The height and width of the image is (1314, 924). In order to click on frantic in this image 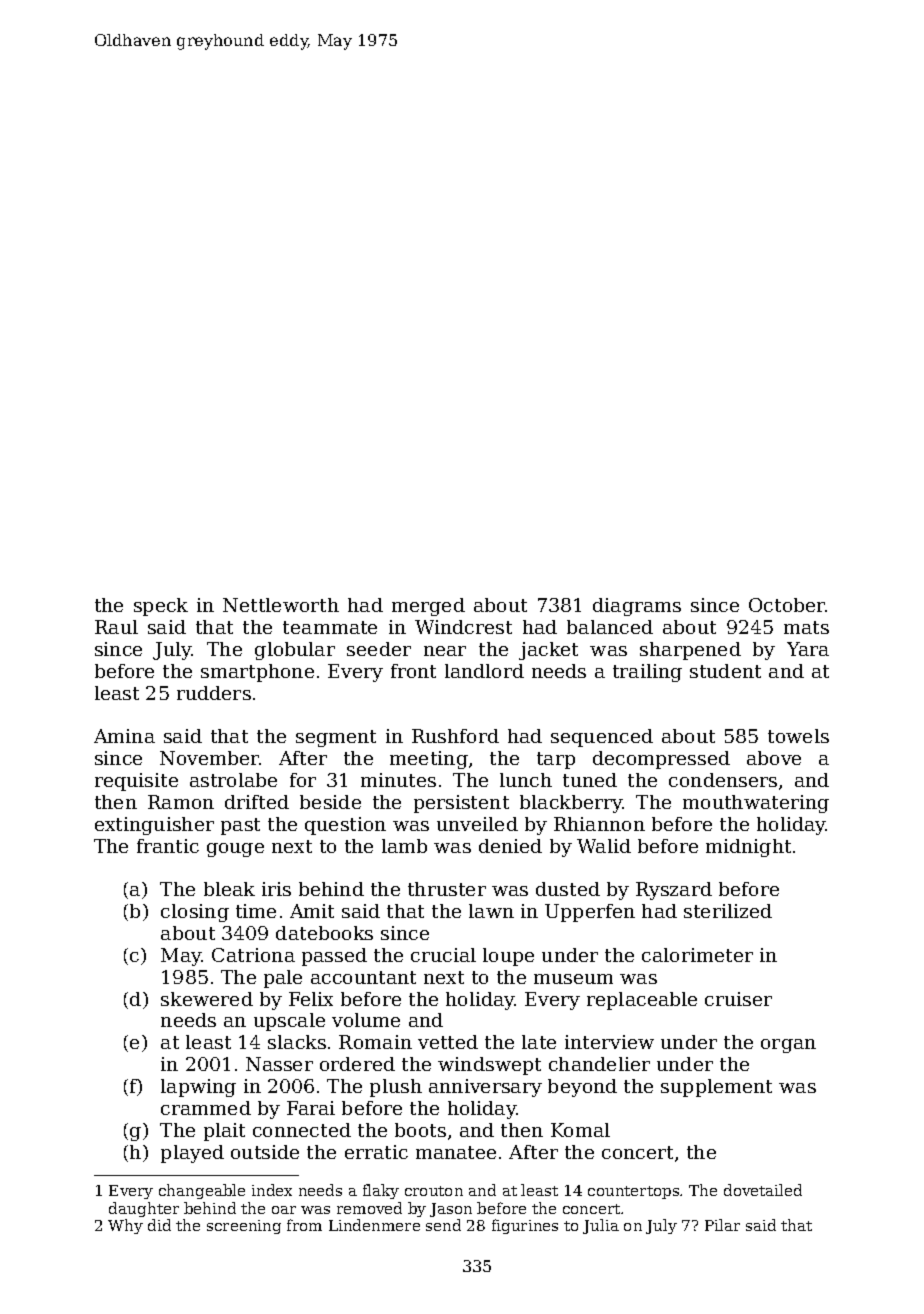, I will do `click(168, 846)`.
